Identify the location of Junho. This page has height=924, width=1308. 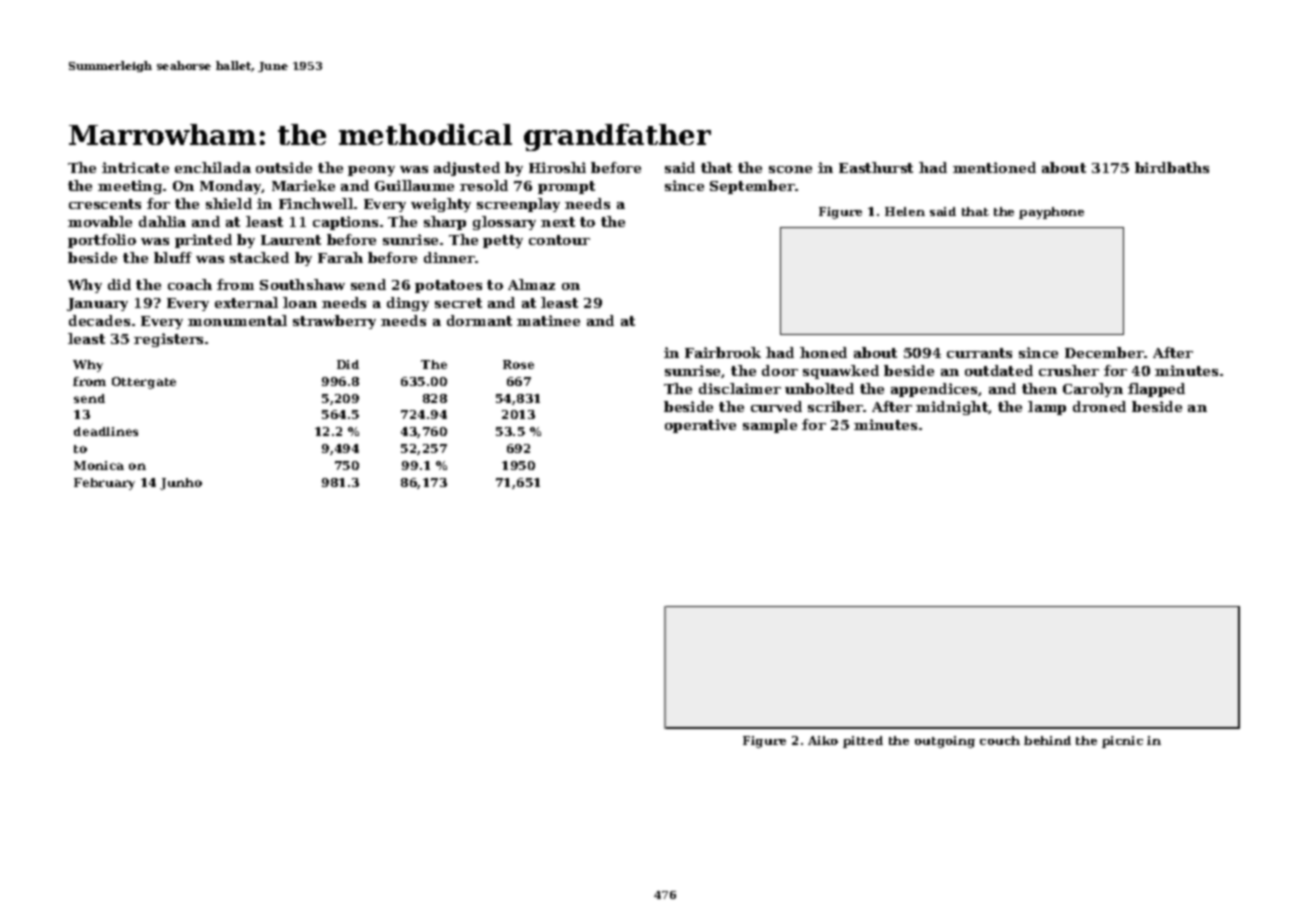
(181, 484).
